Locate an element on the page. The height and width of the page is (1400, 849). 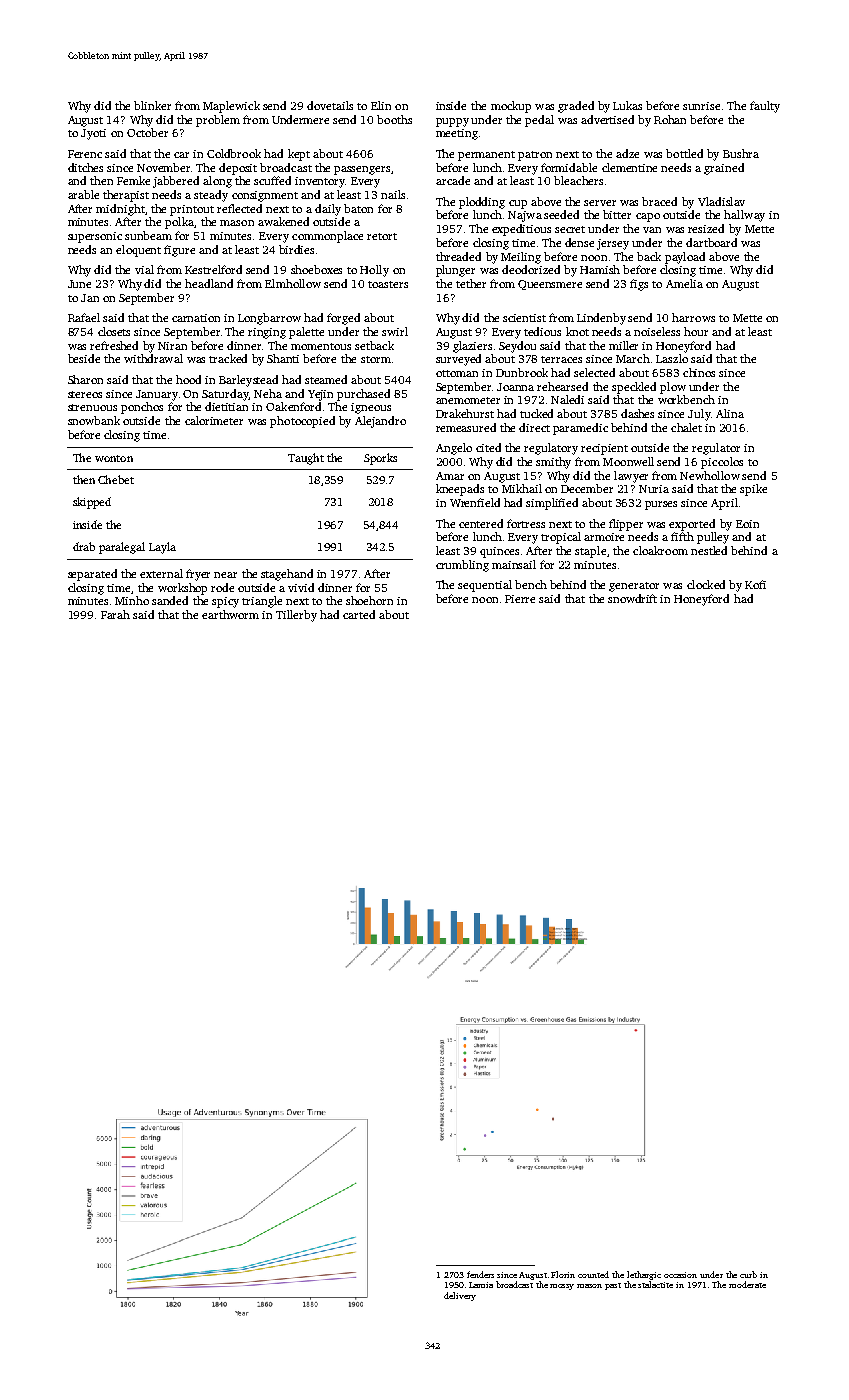
Florin is located at coordinates (563, 1274).
